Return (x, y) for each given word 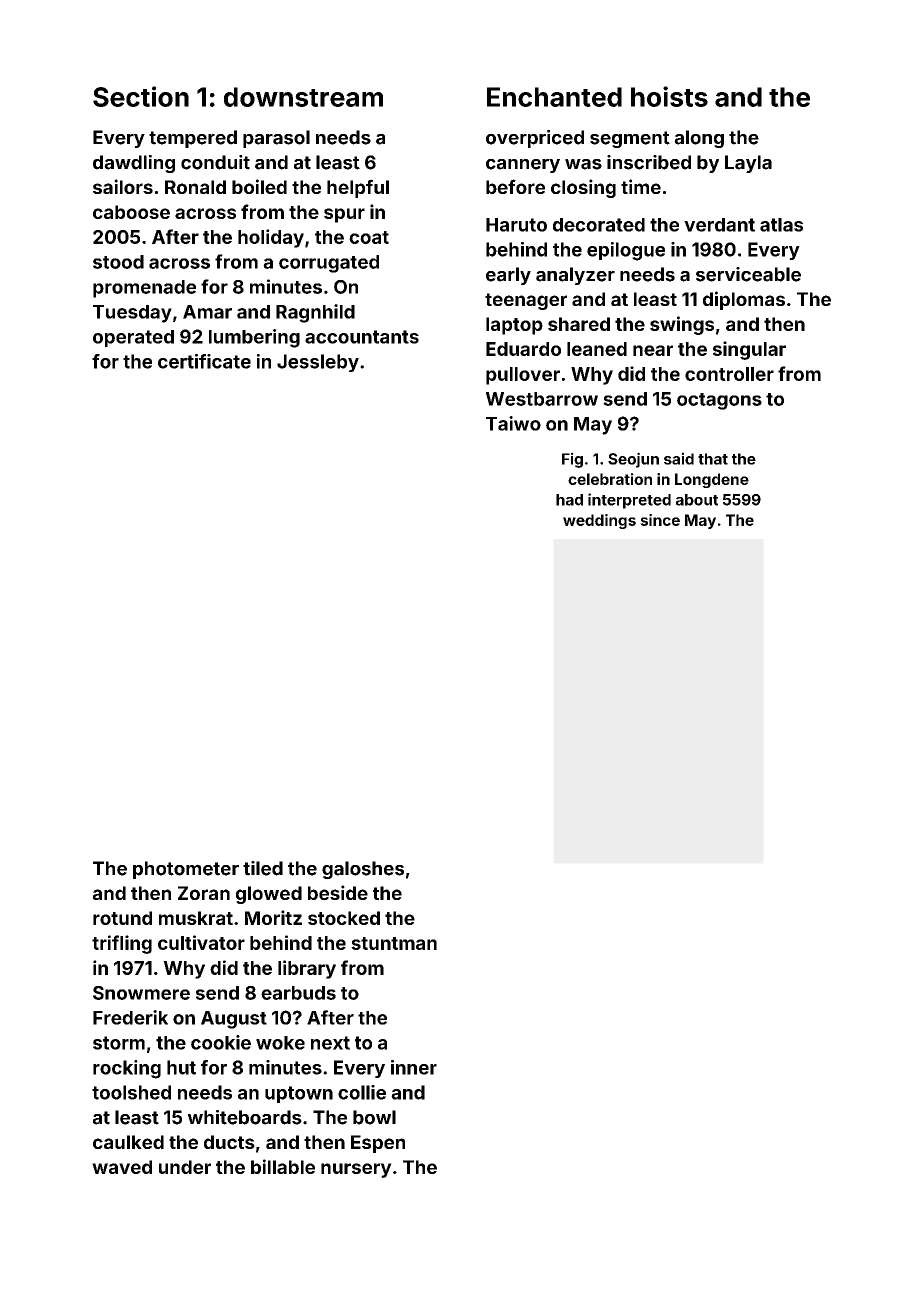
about (697, 500)
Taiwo (513, 423)
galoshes (363, 870)
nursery (356, 1170)
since (660, 520)
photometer (186, 870)
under (185, 1167)
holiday (271, 238)
